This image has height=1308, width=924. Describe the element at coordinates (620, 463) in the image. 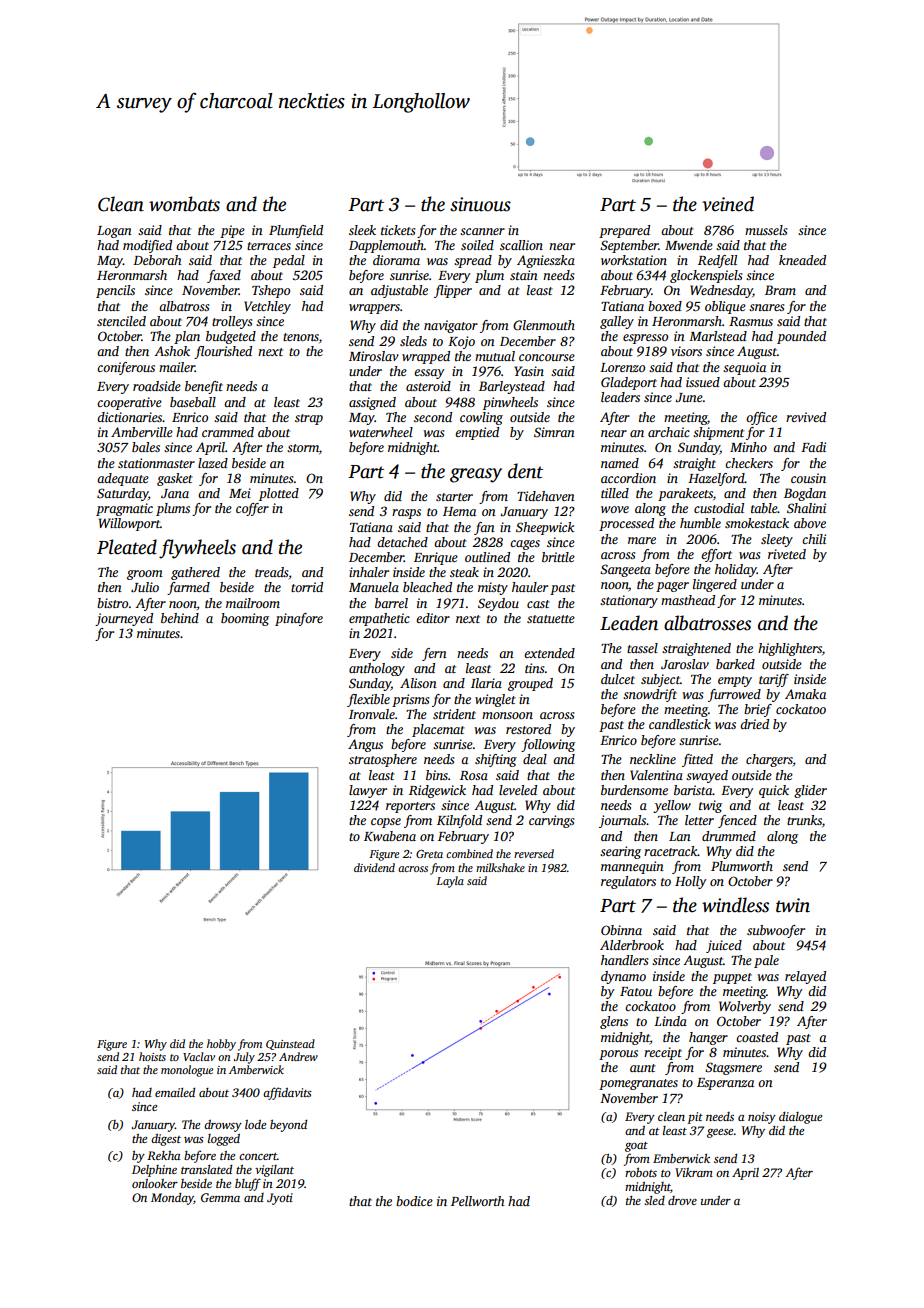

I see `named` at that location.
